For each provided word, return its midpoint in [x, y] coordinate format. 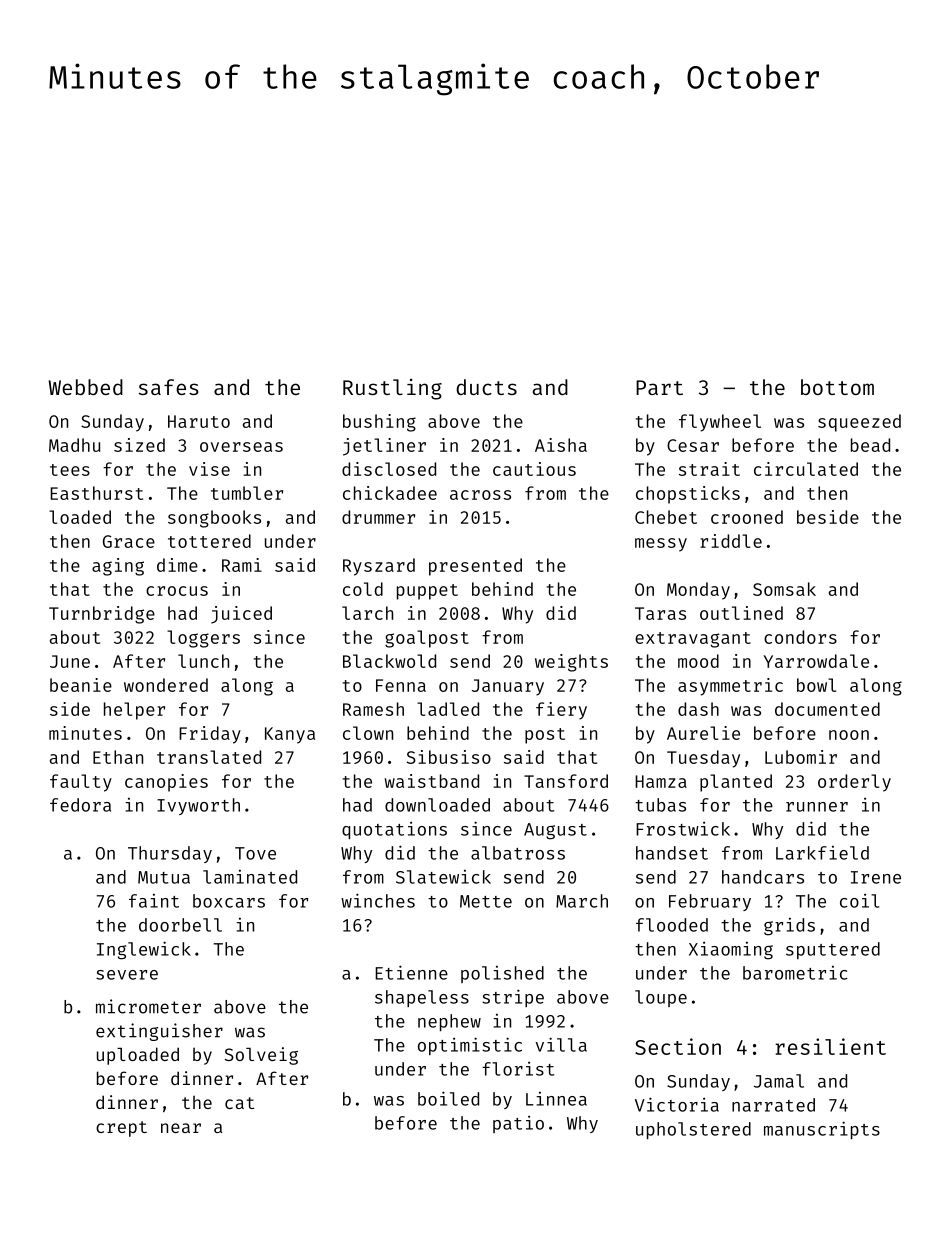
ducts [486, 387]
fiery [561, 711]
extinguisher [159, 1032]
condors [800, 637]
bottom [837, 387]
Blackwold [389, 661]
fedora [80, 805]
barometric [795, 973]
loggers [203, 639]
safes [169, 387]
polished [502, 974]
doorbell [180, 925]
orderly [854, 783]
